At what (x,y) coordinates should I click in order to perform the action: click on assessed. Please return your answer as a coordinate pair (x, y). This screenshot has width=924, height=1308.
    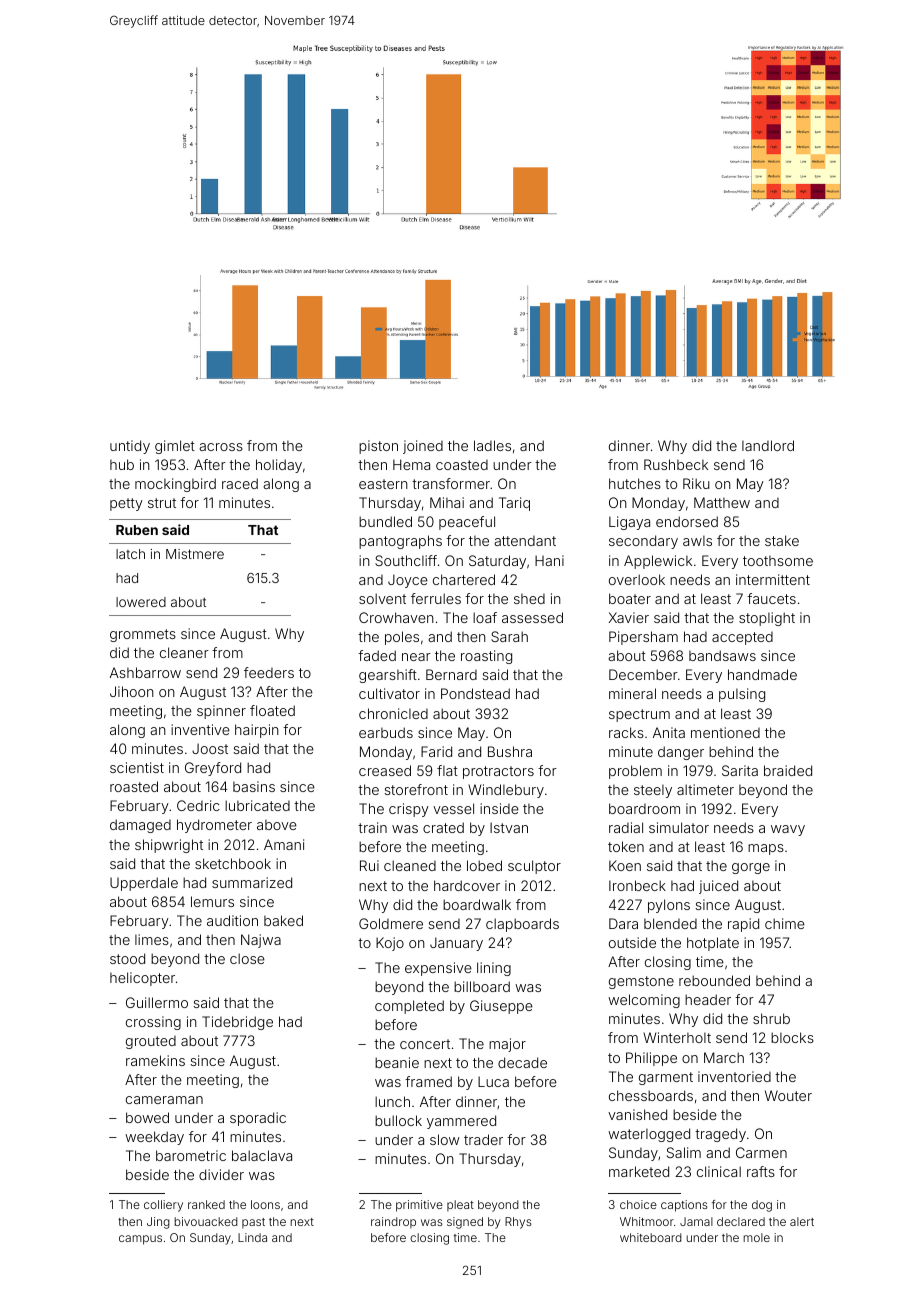
    Looking at the image, I should click on (532, 617).
